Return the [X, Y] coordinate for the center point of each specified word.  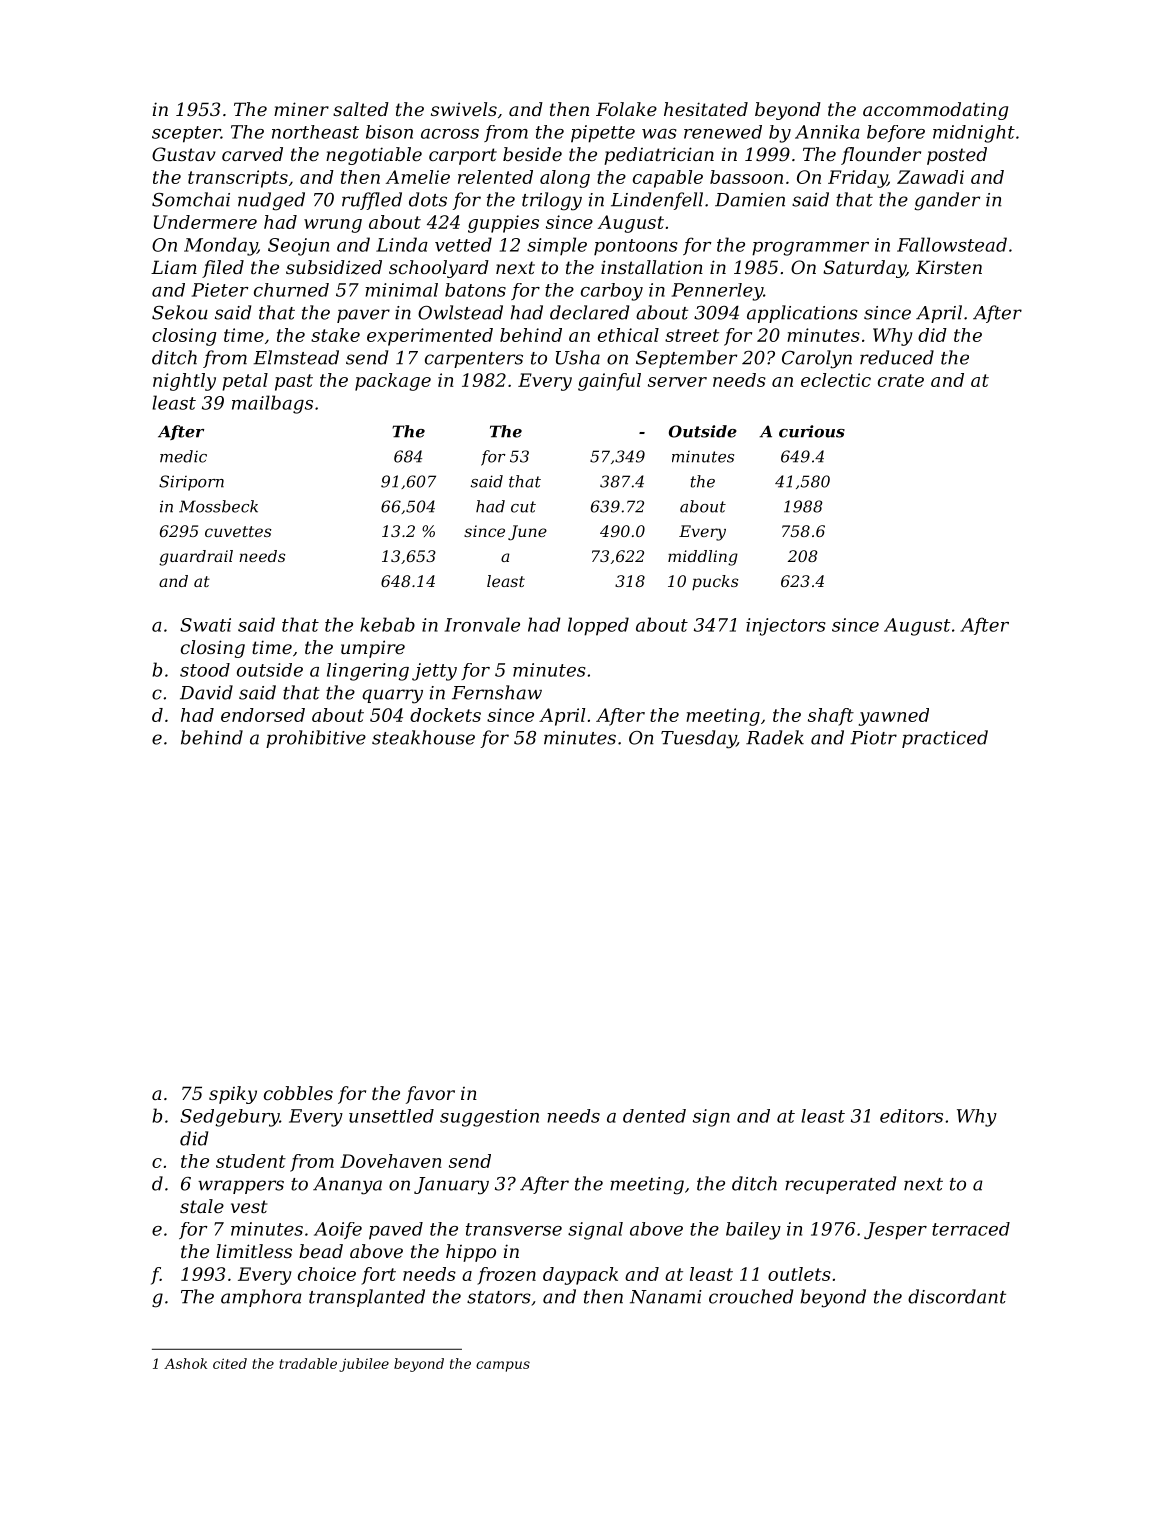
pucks [715, 583]
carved [252, 154]
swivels [464, 109]
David [206, 692]
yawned [894, 717]
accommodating [935, 111]
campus [503, 1366]
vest [249, 1206]
